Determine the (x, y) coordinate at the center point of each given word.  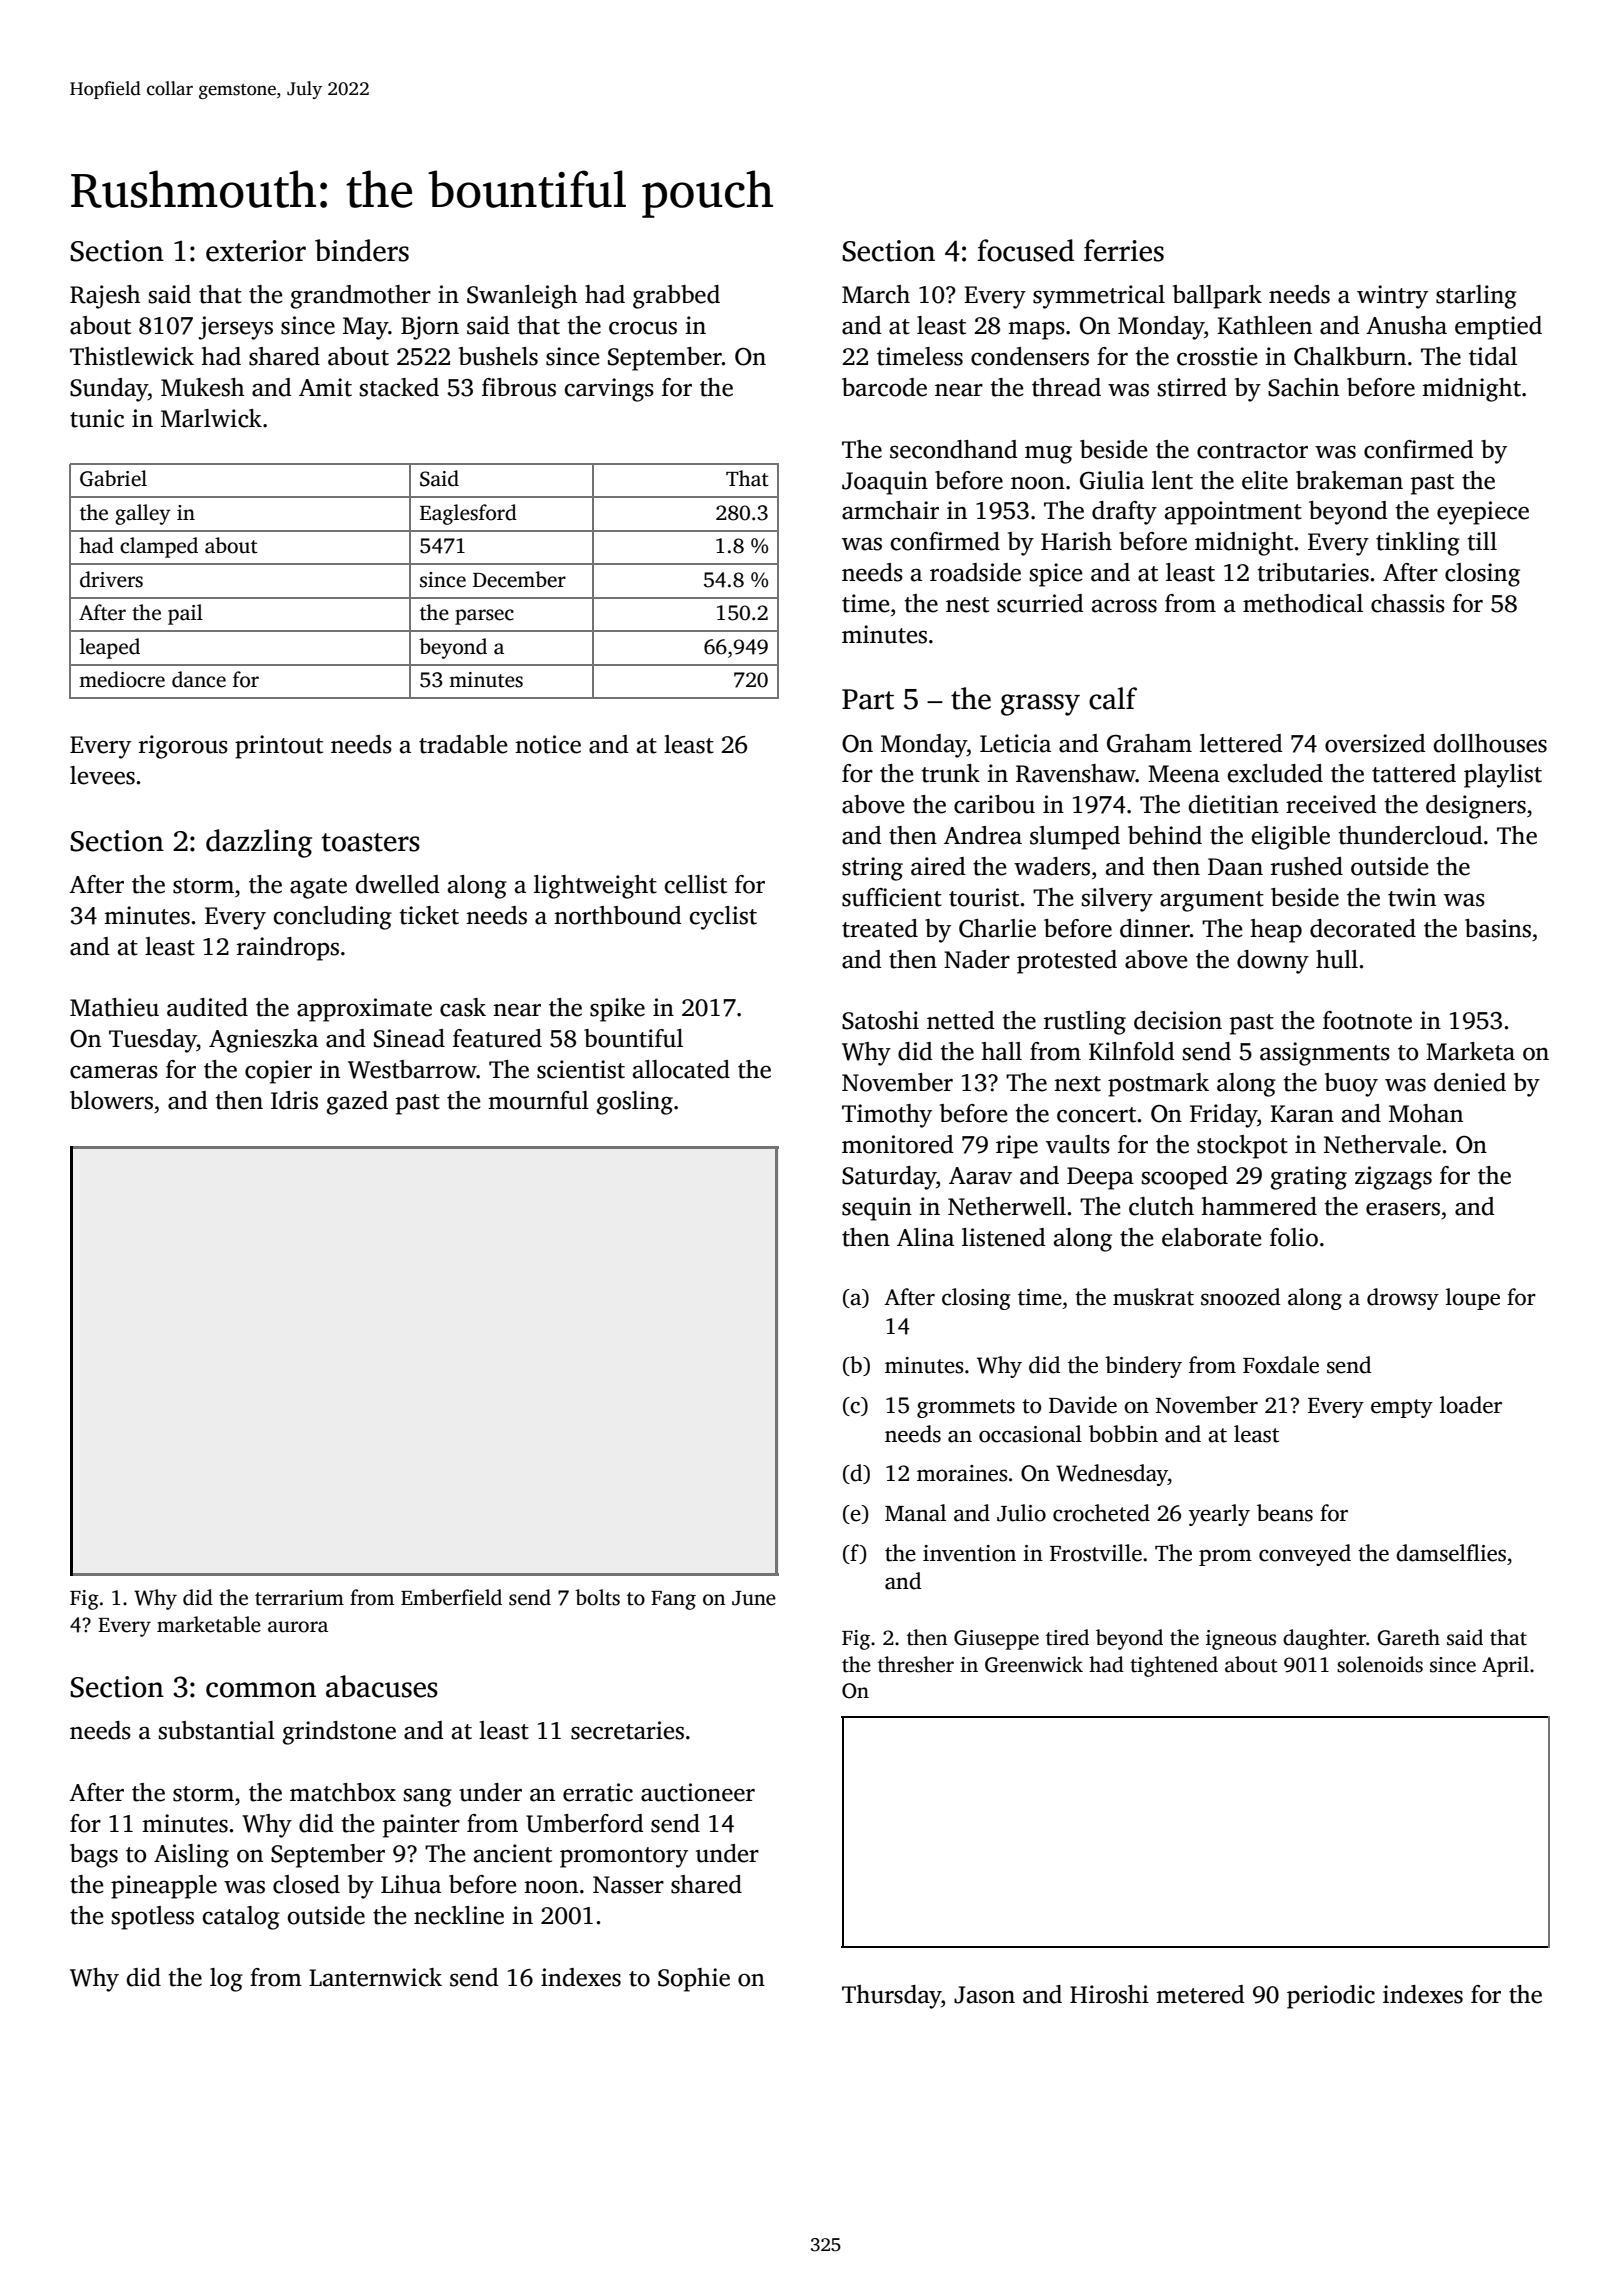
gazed (357, 1103)
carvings (609, 390)
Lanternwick (375, 1977)
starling (1476, 297)
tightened (1174, 1666)
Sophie (694, 1980)
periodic (1331, 1997)
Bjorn (430, 328)
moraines (962, 1473)
